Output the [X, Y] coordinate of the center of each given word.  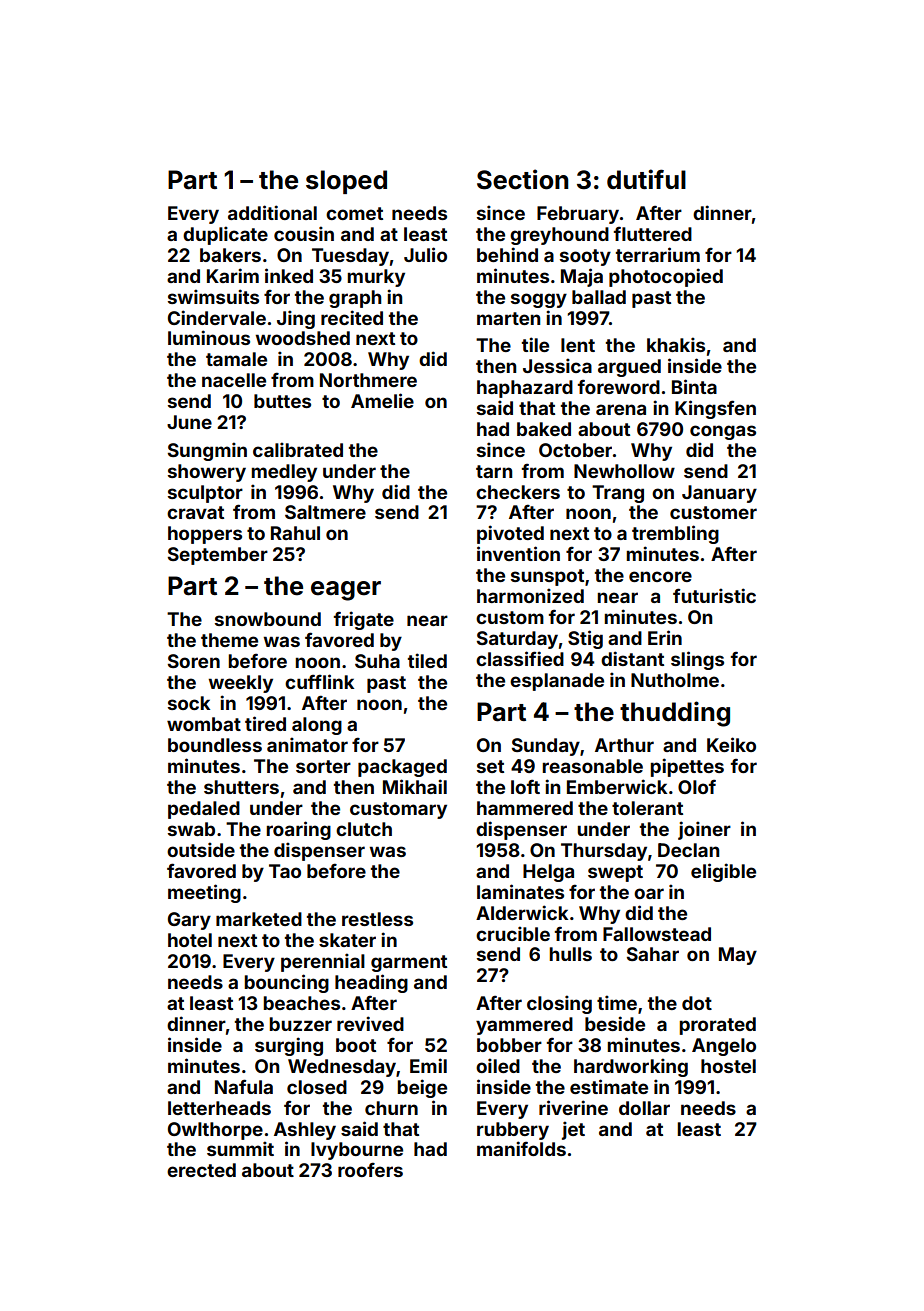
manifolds [521, 1148]
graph [355, 299]
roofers [370, 1169]
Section [522, 179]
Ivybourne [357, 1151]
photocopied [666, 277]
